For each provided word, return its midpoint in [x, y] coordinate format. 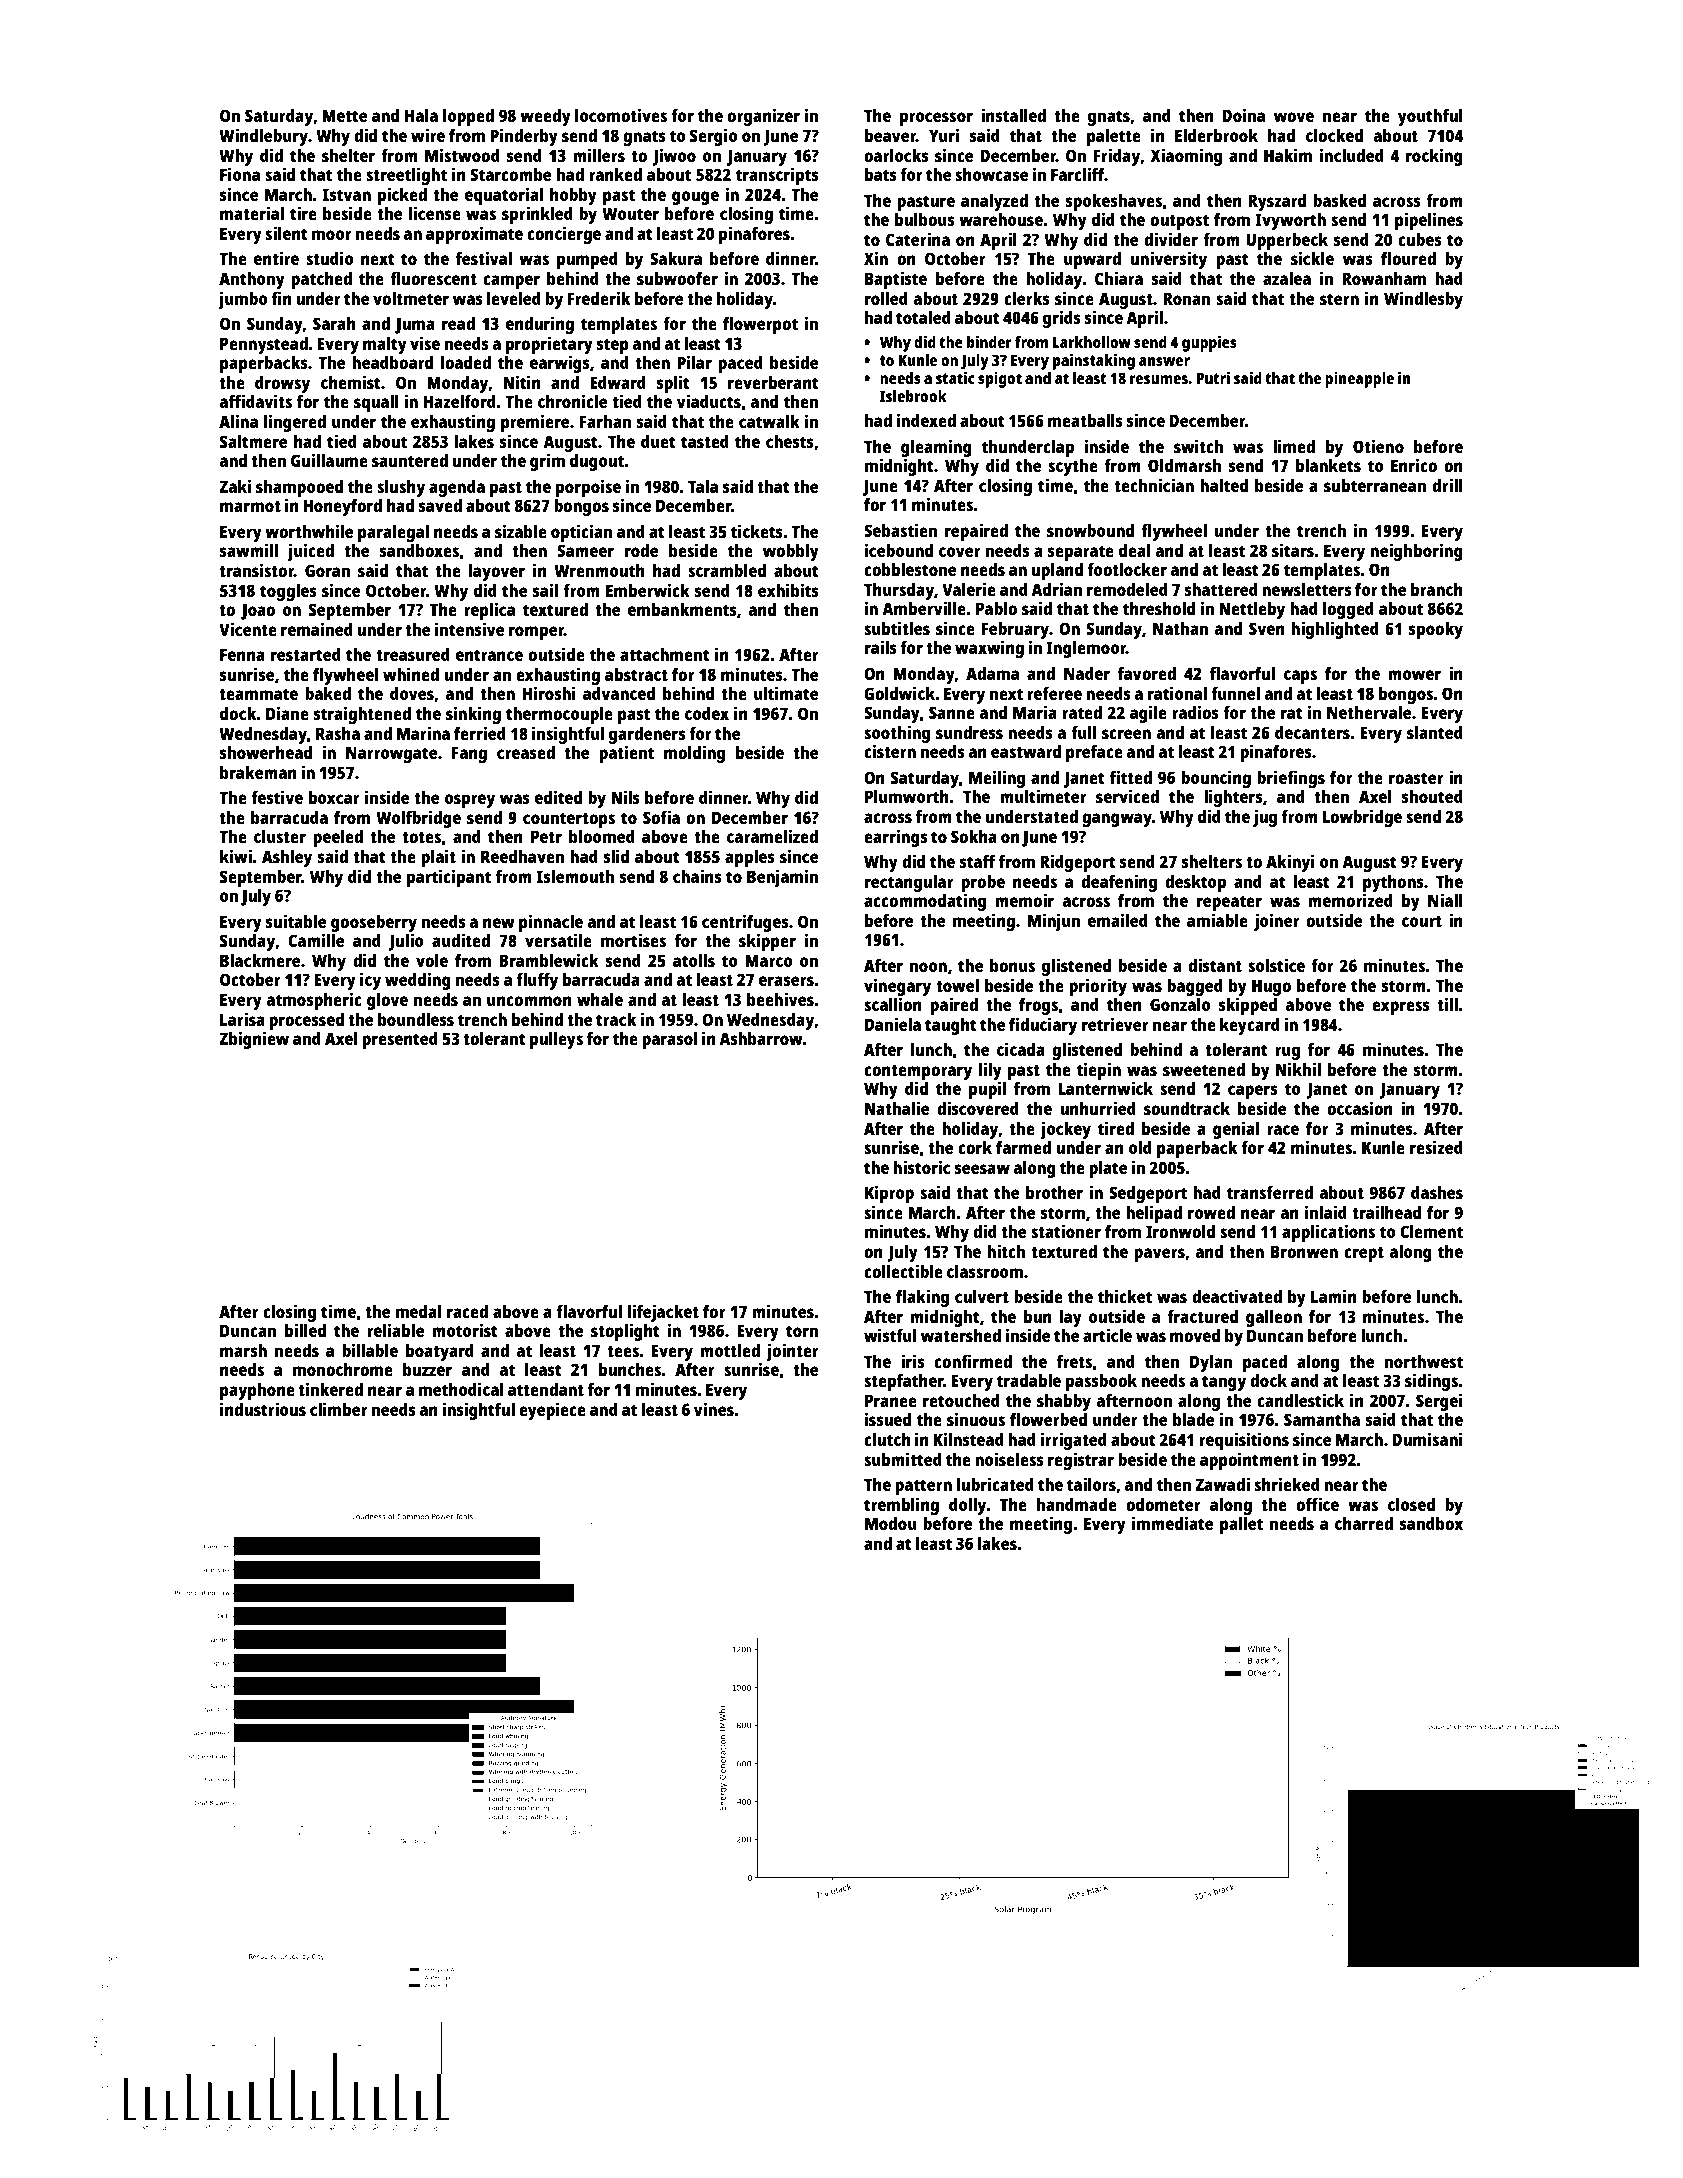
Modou [891, 1523]
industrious [263, 1409]
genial [1236, 1130]
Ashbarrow [761, 1038]
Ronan [1186, 298]
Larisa [242, 1019]
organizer [763, 117]
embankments [682, 609]
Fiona [240, 174]
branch [1437, 589]
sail [545, 590]
